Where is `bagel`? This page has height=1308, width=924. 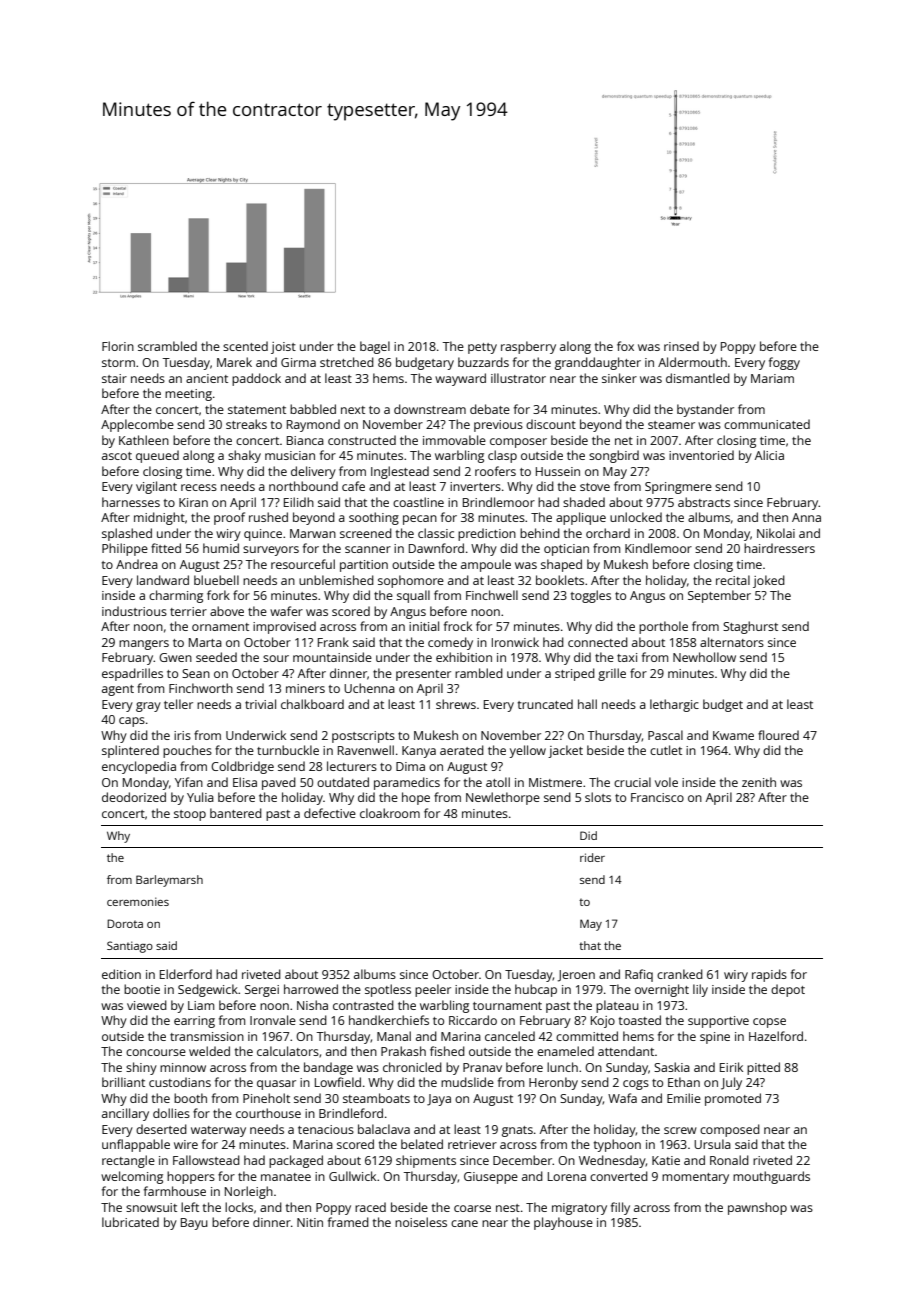 bagel is located at coordinates (375, 347).
